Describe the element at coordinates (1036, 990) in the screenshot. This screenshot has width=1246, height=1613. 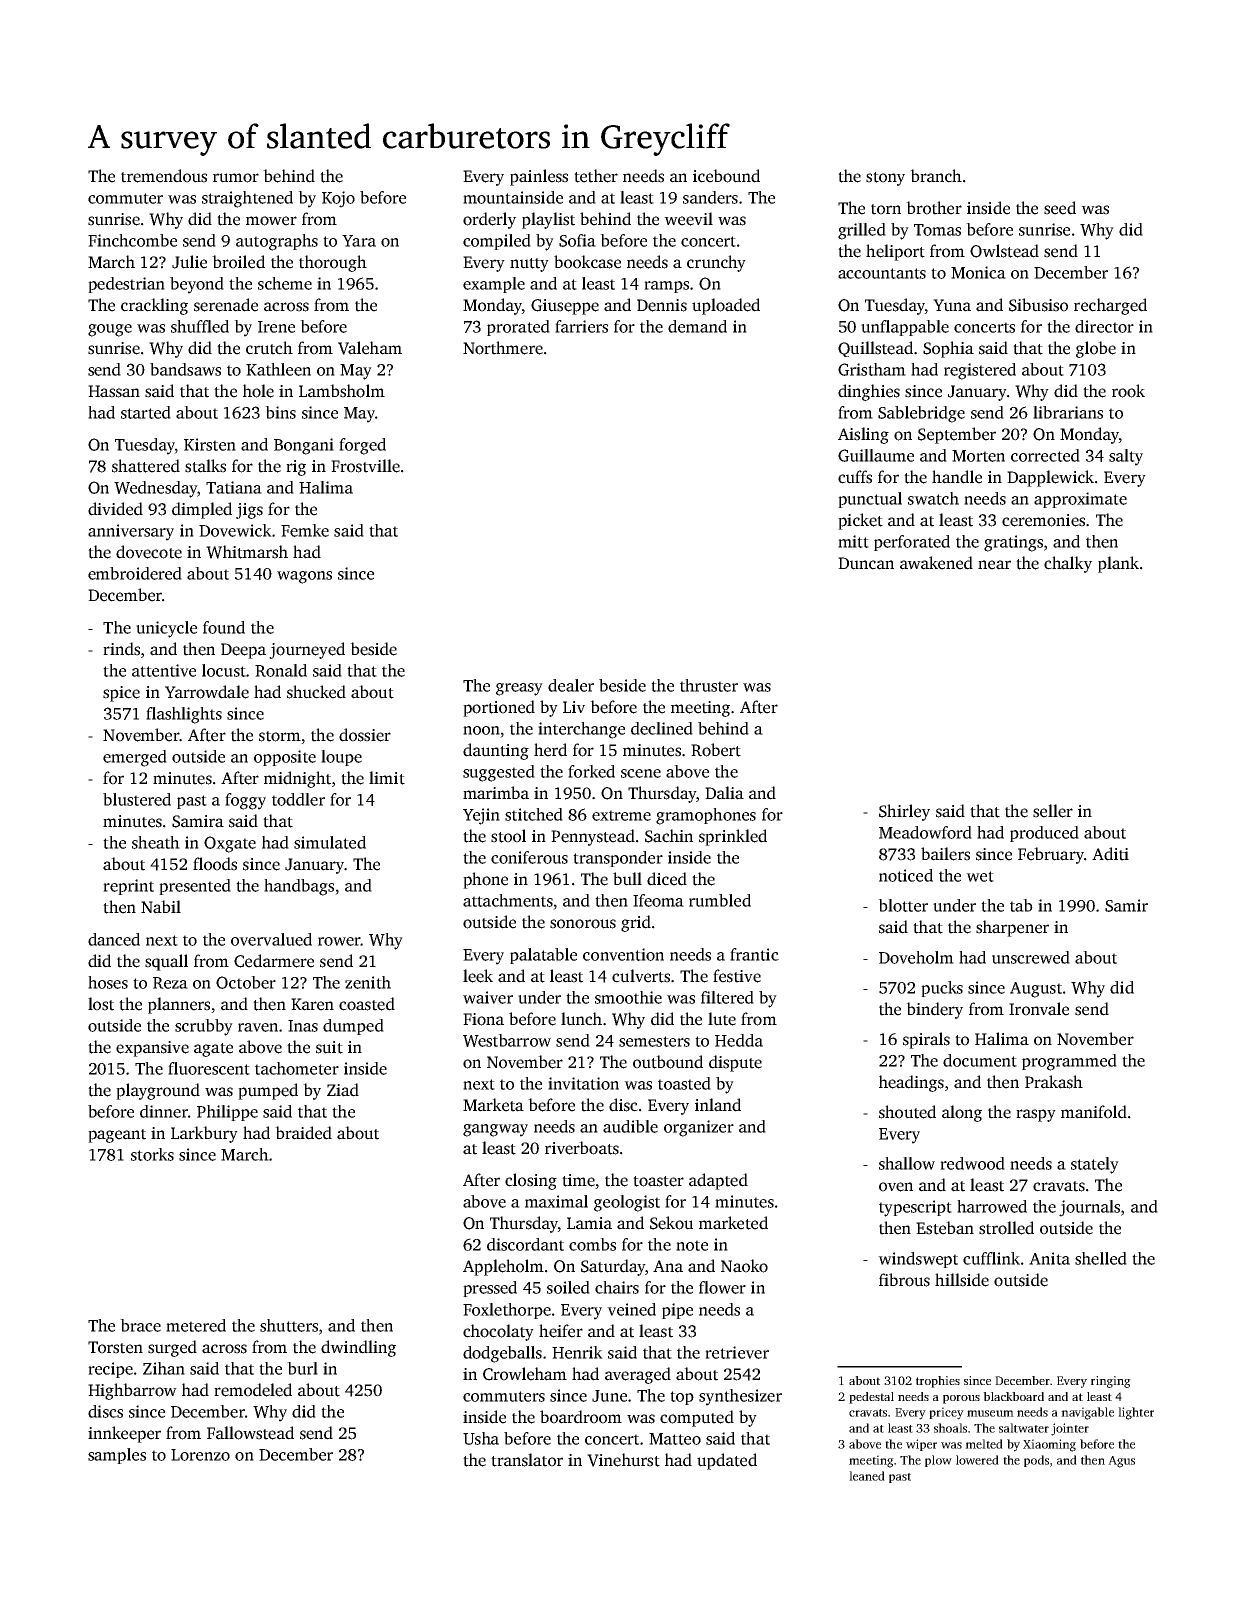
I see `August` at that location.
